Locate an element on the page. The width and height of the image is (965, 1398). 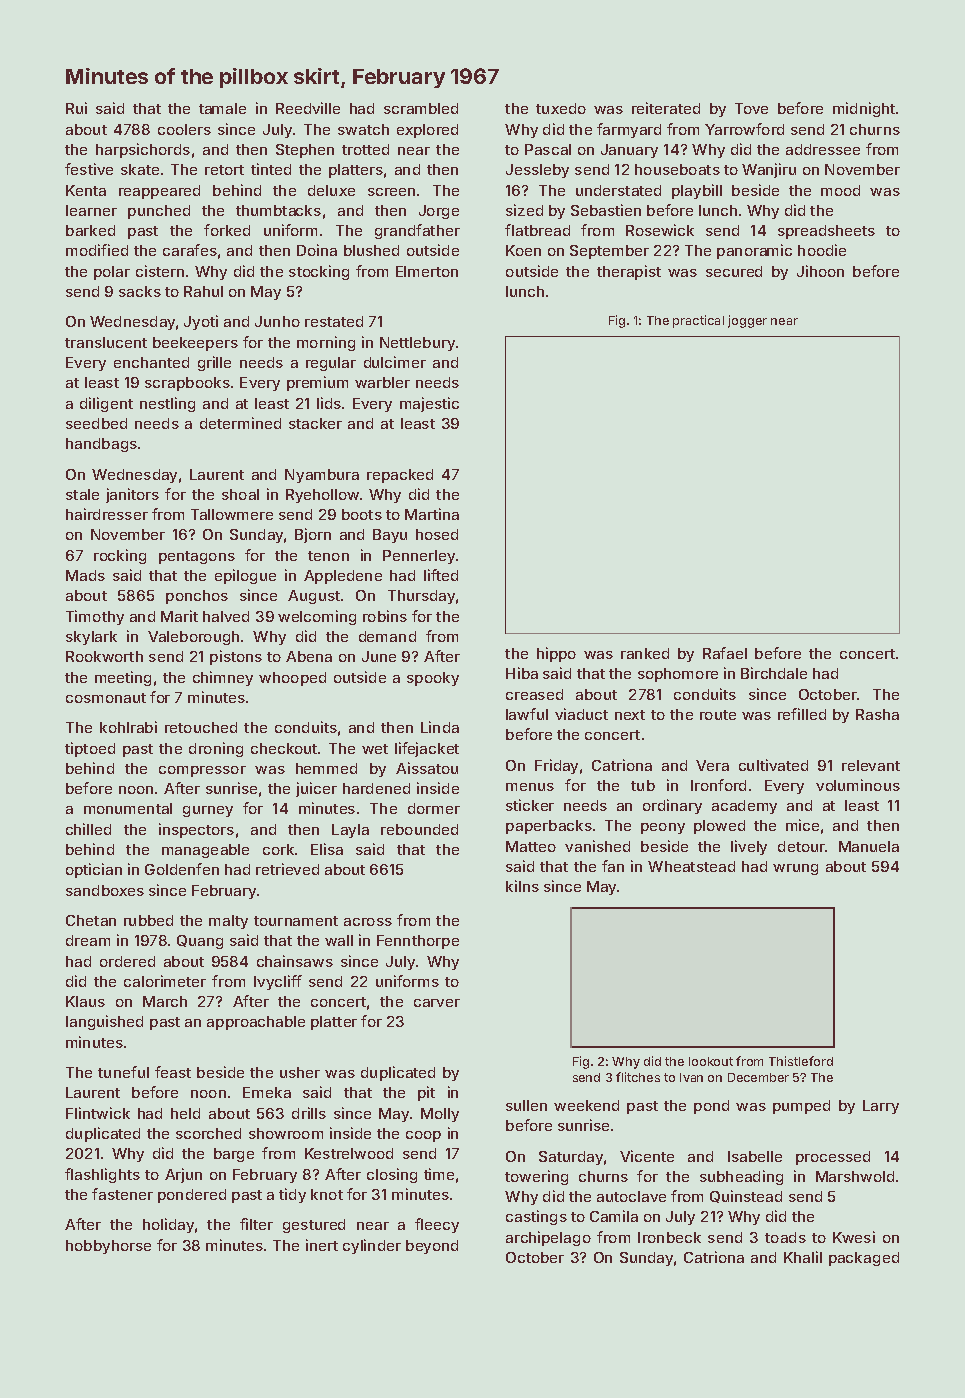
voluminous is located at coordinates (858, 785).
